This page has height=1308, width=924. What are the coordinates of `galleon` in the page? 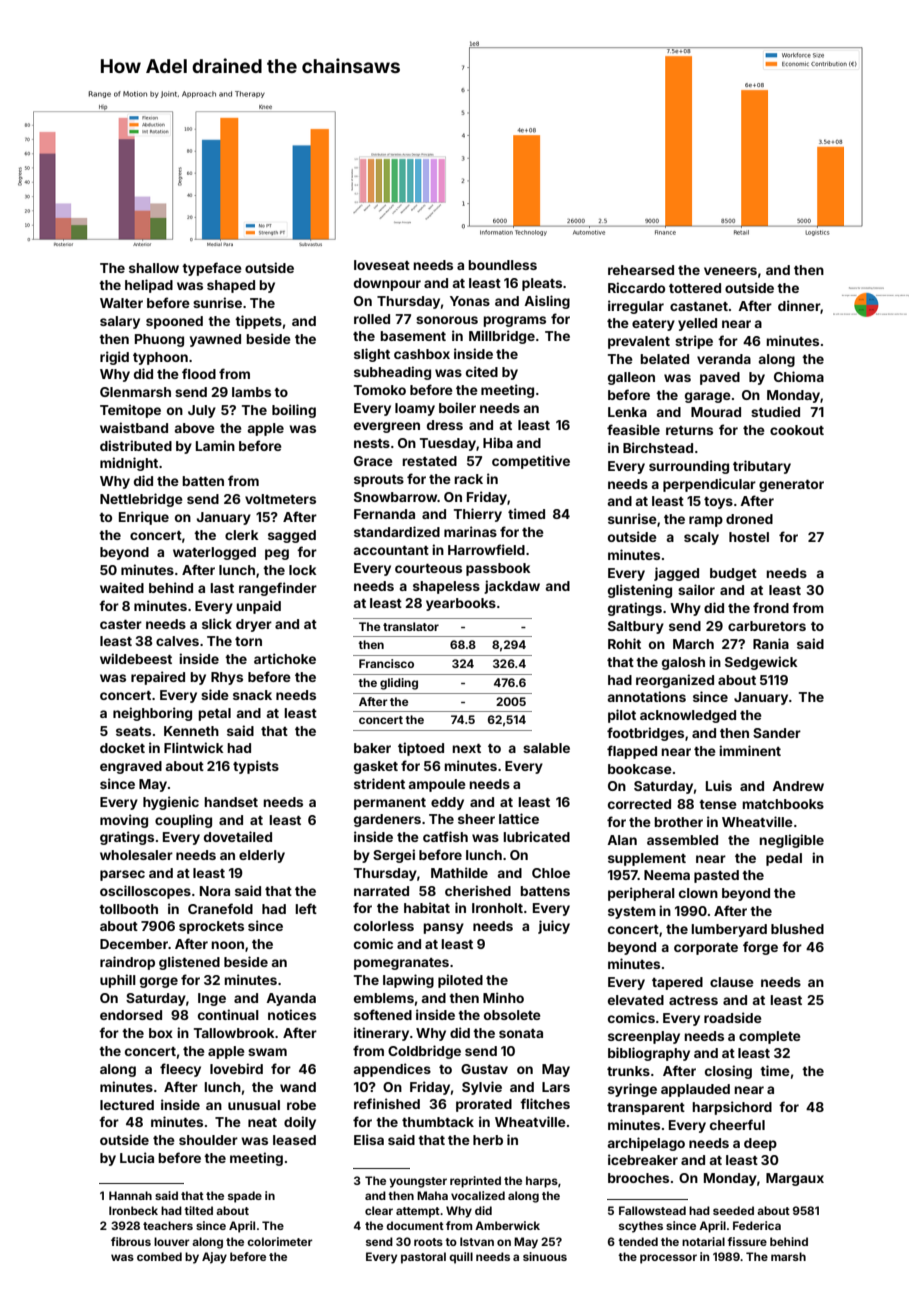 It's located at (631, 378).
